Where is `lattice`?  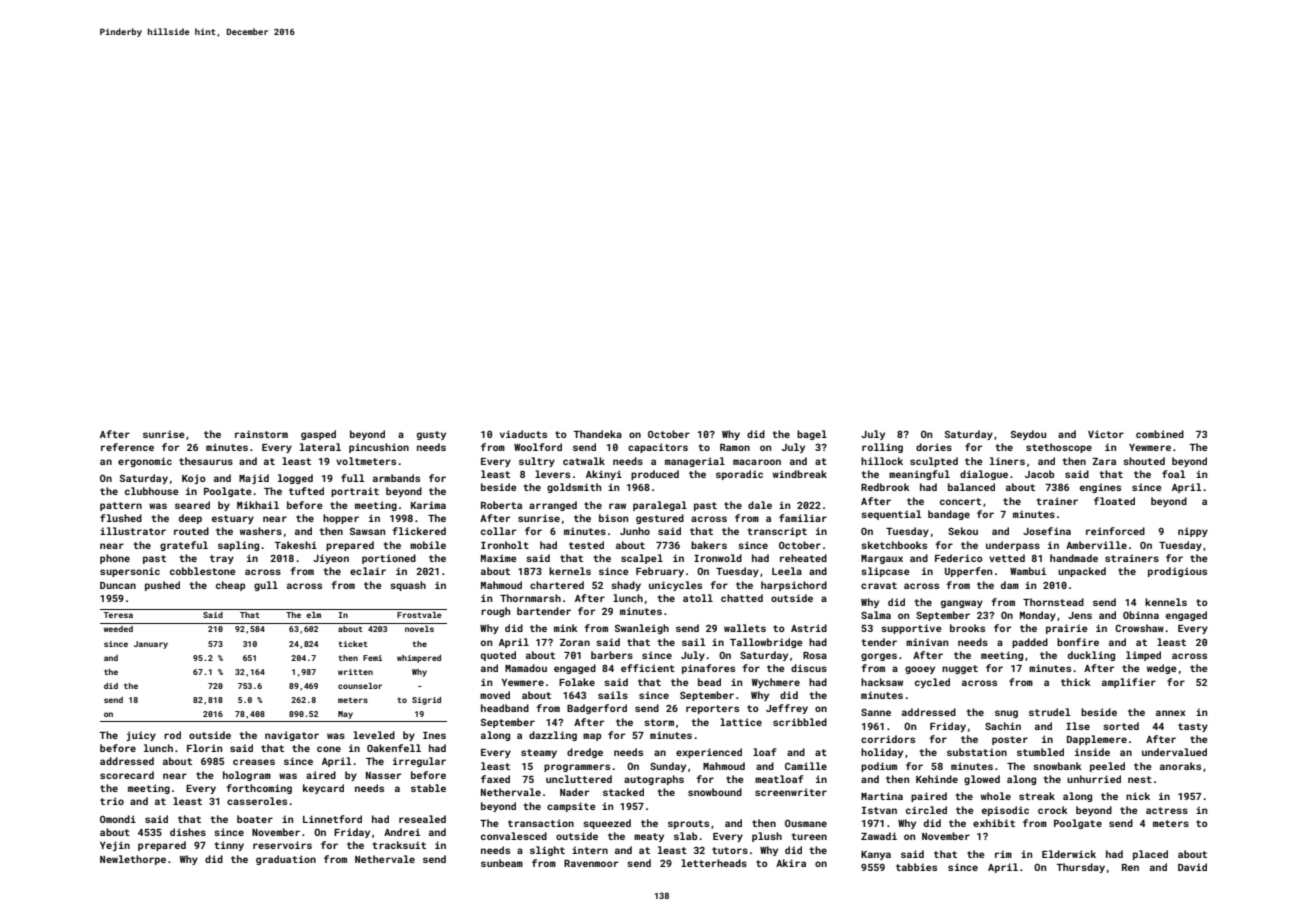
lattice is located at coordinates (741, 722).
